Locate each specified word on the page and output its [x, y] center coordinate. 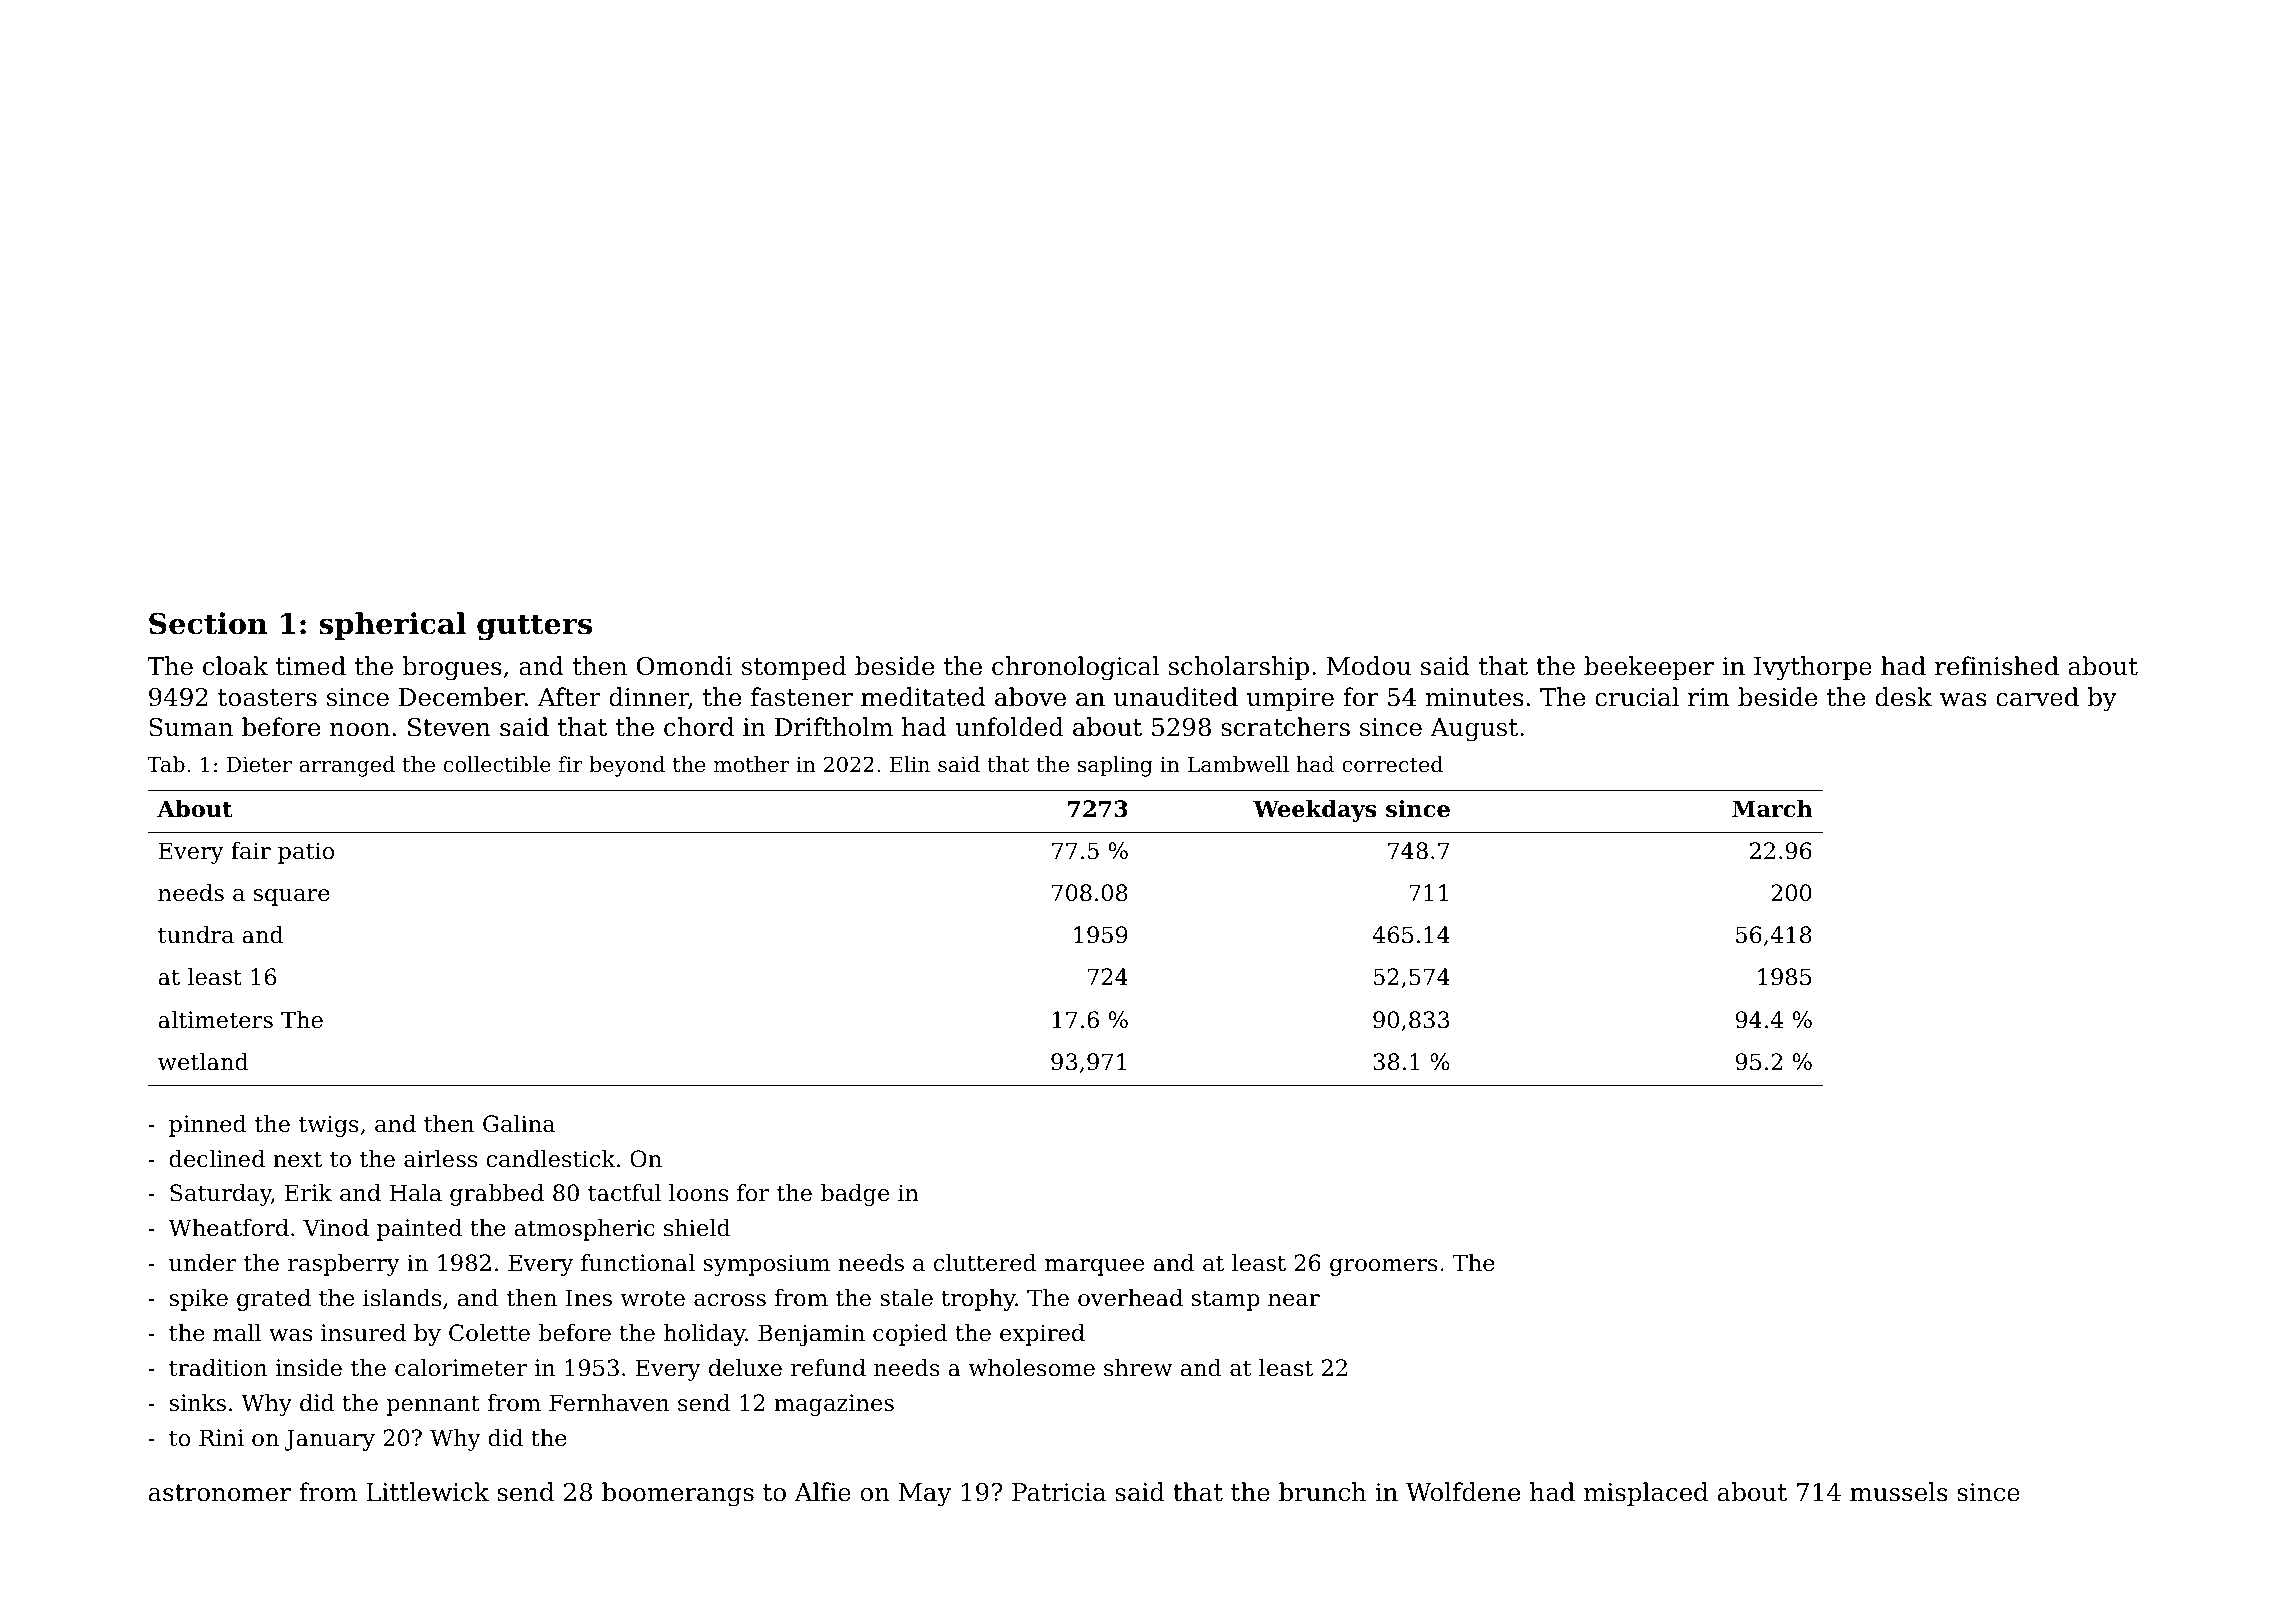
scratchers [1285, 727]
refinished [1997, 666]
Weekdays [1314, 811]
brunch [1322, 1492]
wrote [652, 1298]
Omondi [685, 666]
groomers [1383, 1267]
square [292, 897]
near [1294, 1300]
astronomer [220, 1493]
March [1772, 809]
